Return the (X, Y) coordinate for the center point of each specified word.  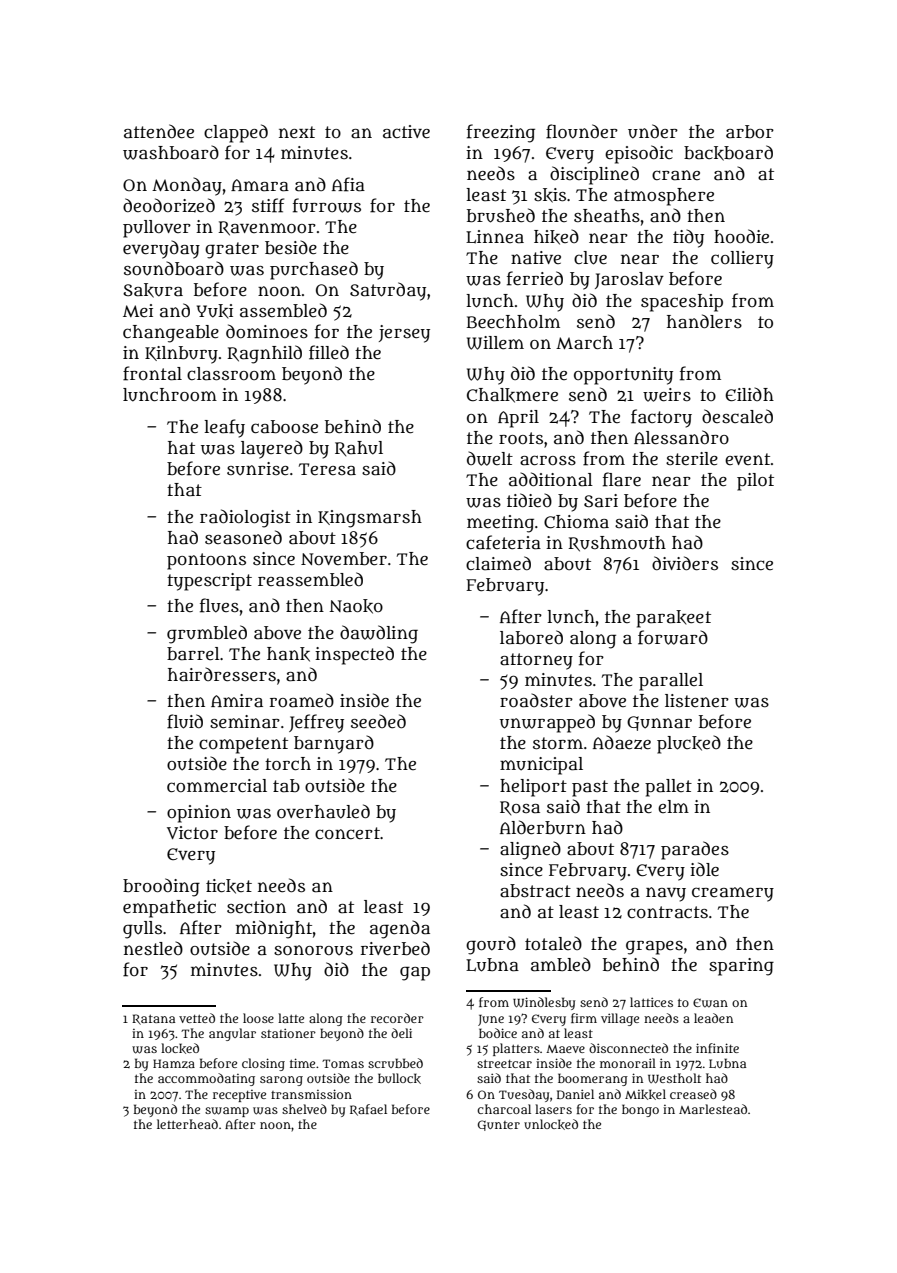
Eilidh (749, 394)
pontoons (206, 561)
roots (521, 438)
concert (347, 833)
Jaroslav (629, 280)
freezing (501, 133)
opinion (199, 814)
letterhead (187, 1124)
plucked (689, 744)
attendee (159, 131)
